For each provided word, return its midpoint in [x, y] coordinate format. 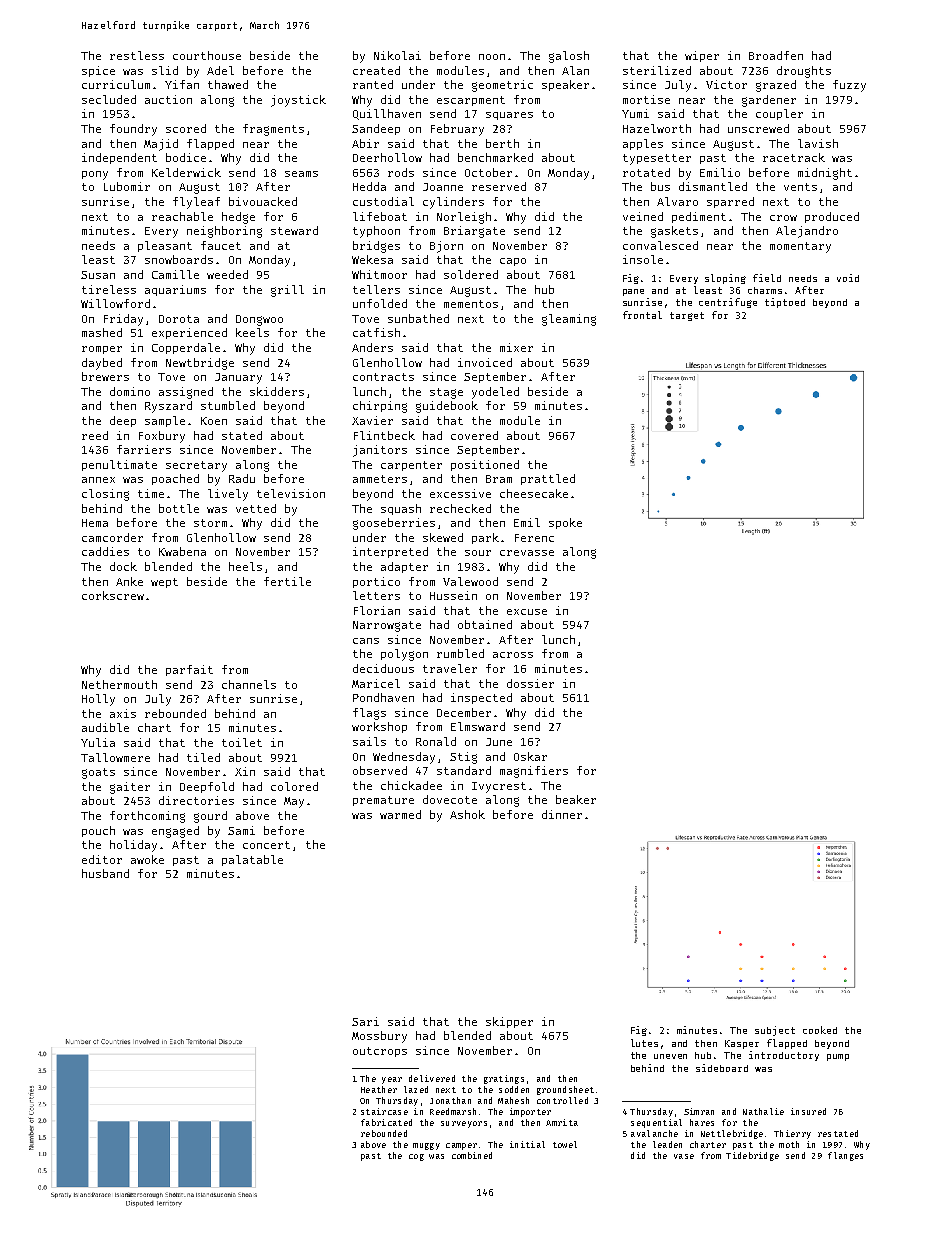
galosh [569, 57]
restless [137, 55]
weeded [227, 274]
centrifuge [728, 303]
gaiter [130, 788]
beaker [576, 799]
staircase [384, 1111]
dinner [562, 814]
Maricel [376, 683]
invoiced [485, 362]
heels [245, 566]
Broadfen [776, 55]
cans [366, 641]
